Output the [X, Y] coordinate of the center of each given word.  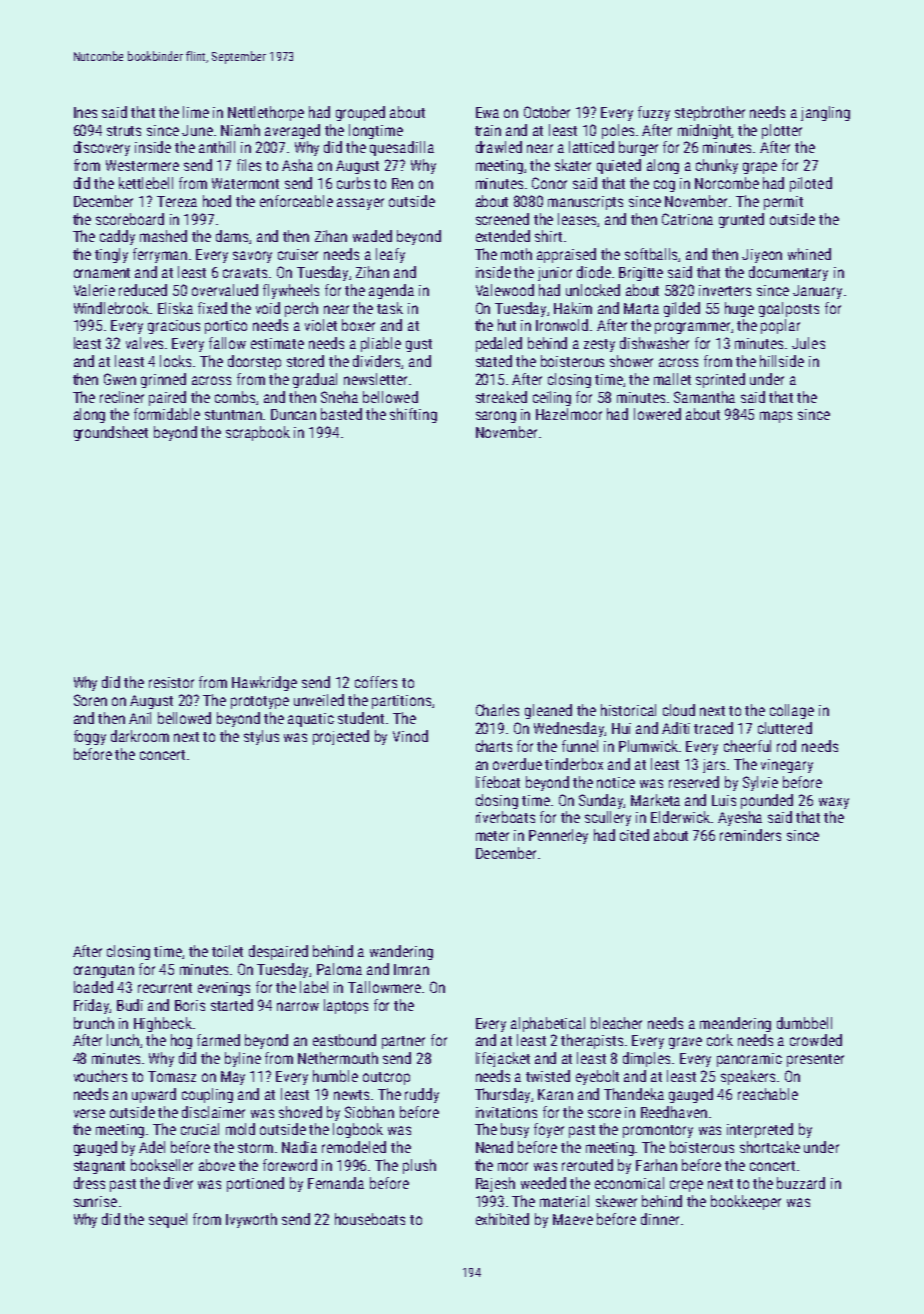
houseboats [370, 1219]
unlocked [593, 290]
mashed [163, 236]
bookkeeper [746, 1202]
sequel [168, 1220]
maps [776, 417]
